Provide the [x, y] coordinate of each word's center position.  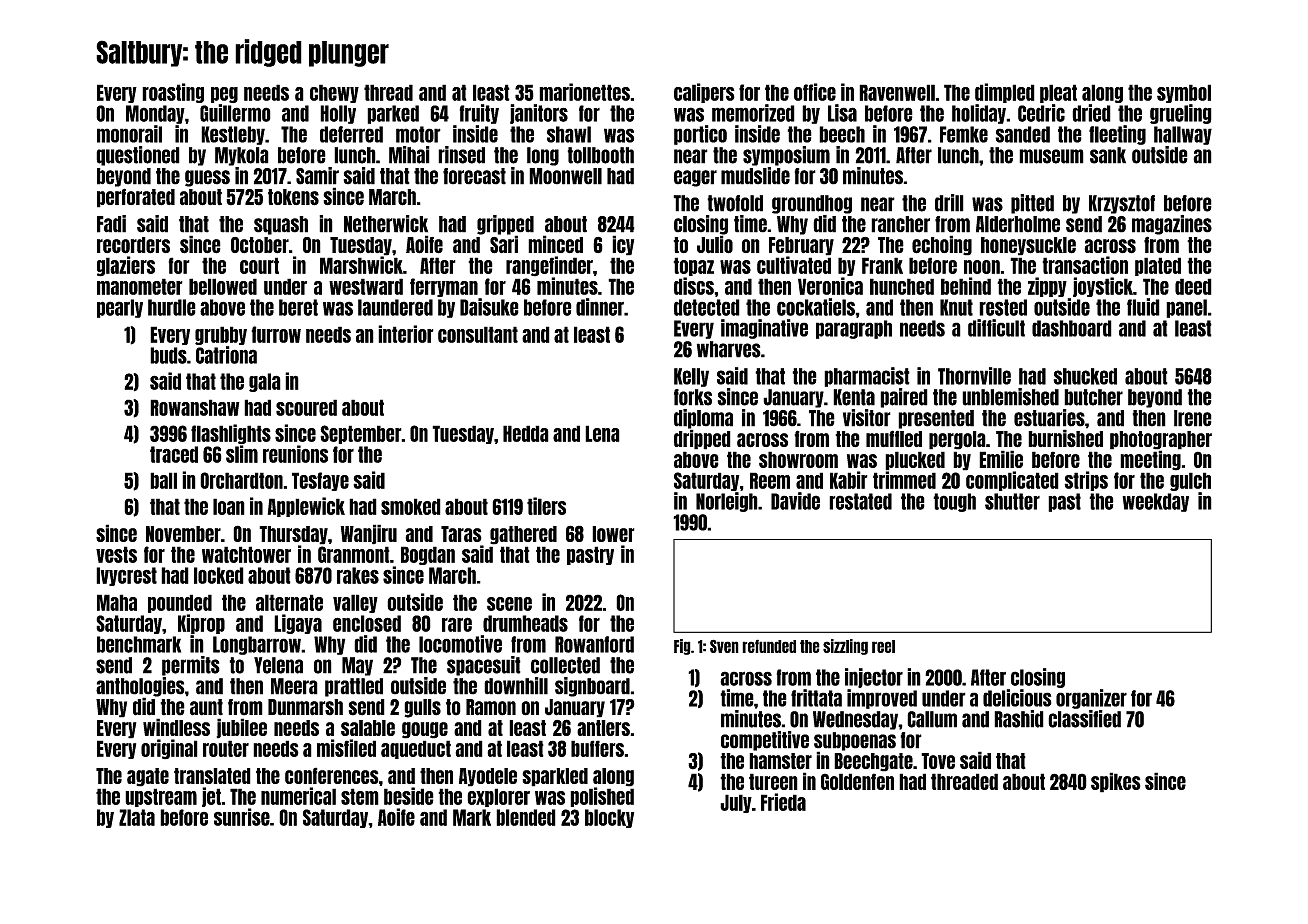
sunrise [242, 817]
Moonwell [565, 176]
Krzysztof [1122, 204]
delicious [1017, 698]
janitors [539, 114]
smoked [411, 506]
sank [1108, 155]
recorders [133, 245]
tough [954, 502]
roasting [173, 93]
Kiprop [201, 624]
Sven [724, 646]
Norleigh [727, 502]
